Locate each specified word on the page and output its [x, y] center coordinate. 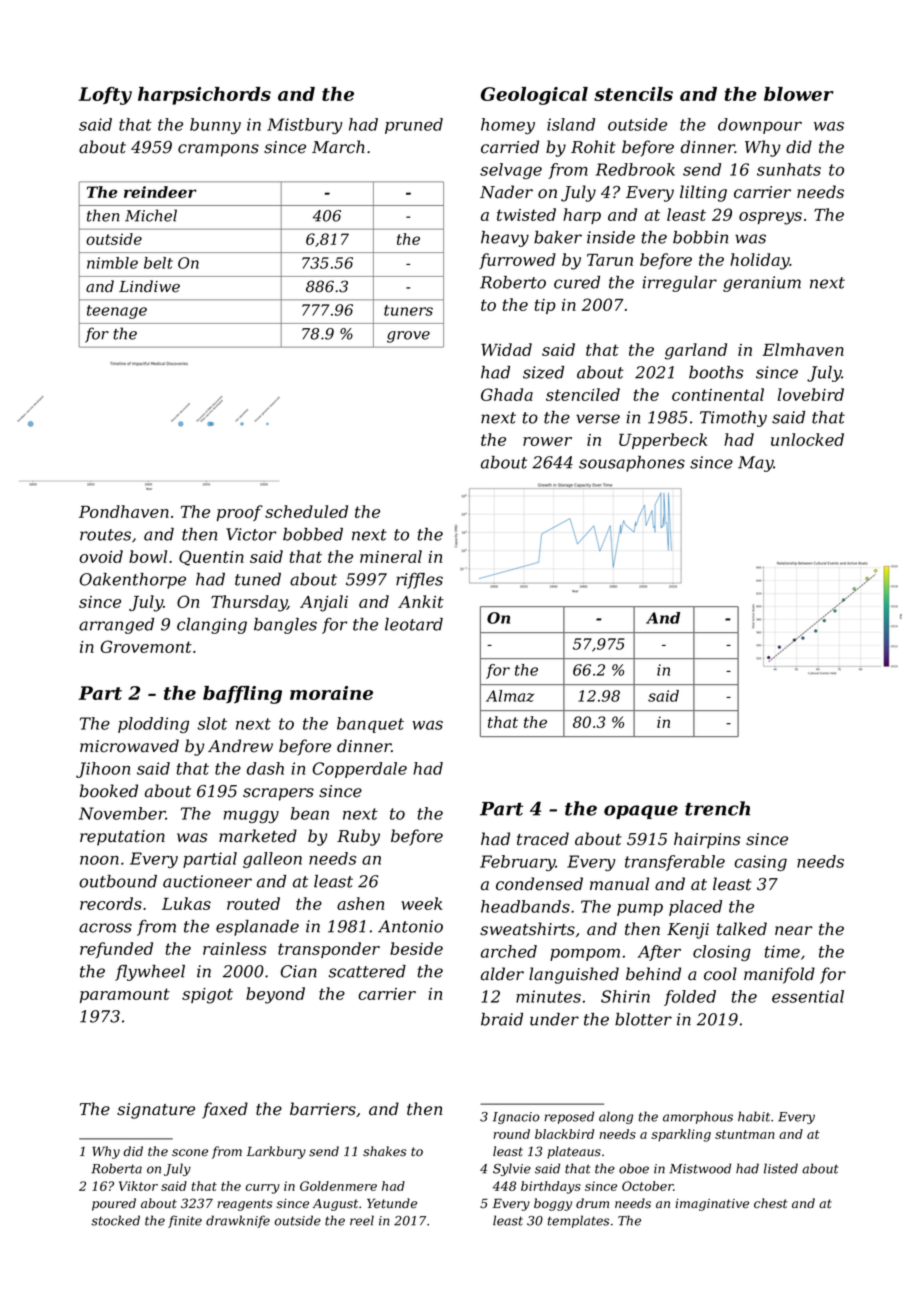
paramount [125, 995]
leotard [414, 624]
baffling [242, 695]
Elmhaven [803, 349]
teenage [117, 312]
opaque [641, 812]
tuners [408, 310]
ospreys [770, 218]
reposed [569, 1117]
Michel [151, 215]
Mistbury [305, 126]
